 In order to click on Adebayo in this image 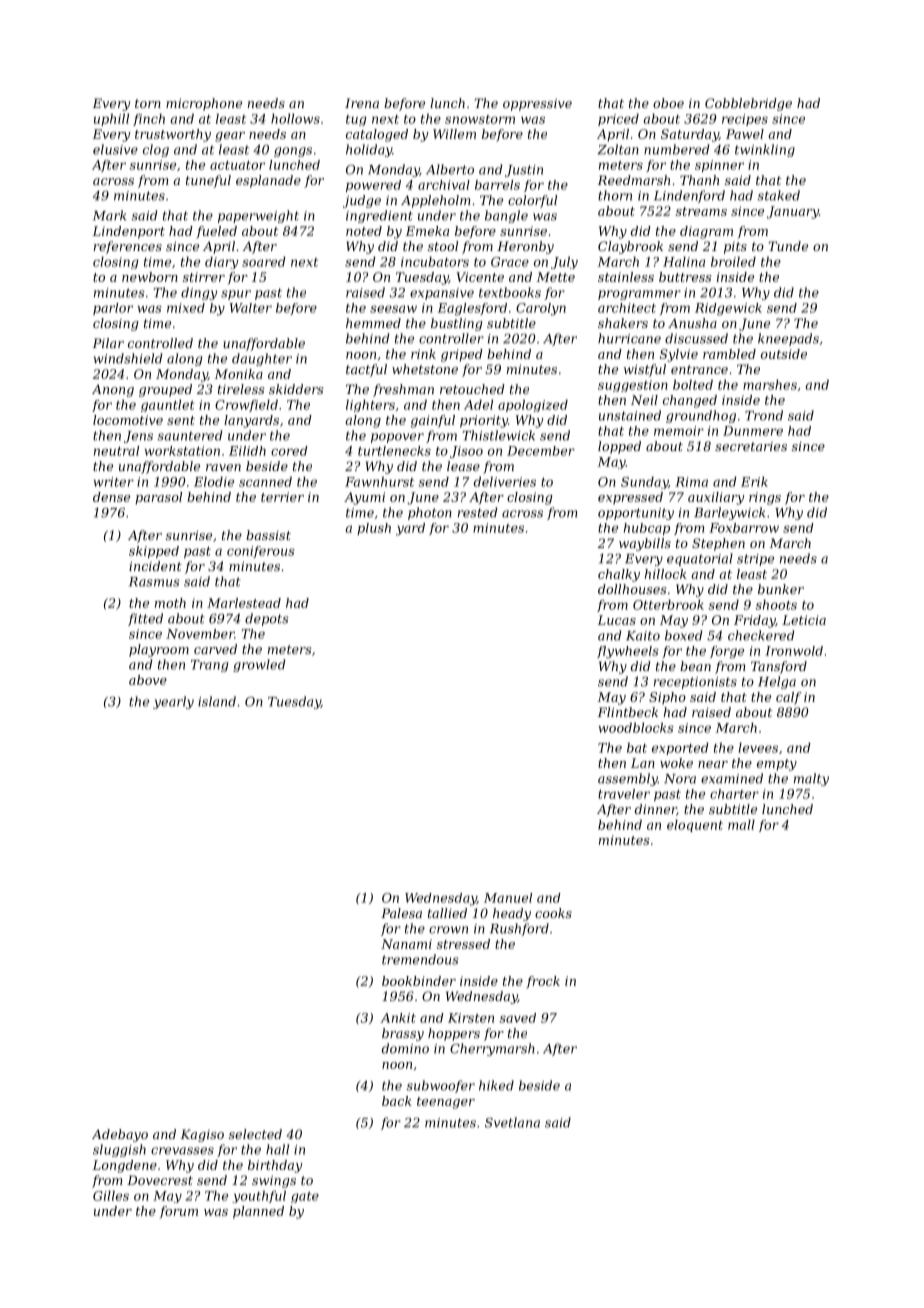, I will do `click(120, 1135)`.
